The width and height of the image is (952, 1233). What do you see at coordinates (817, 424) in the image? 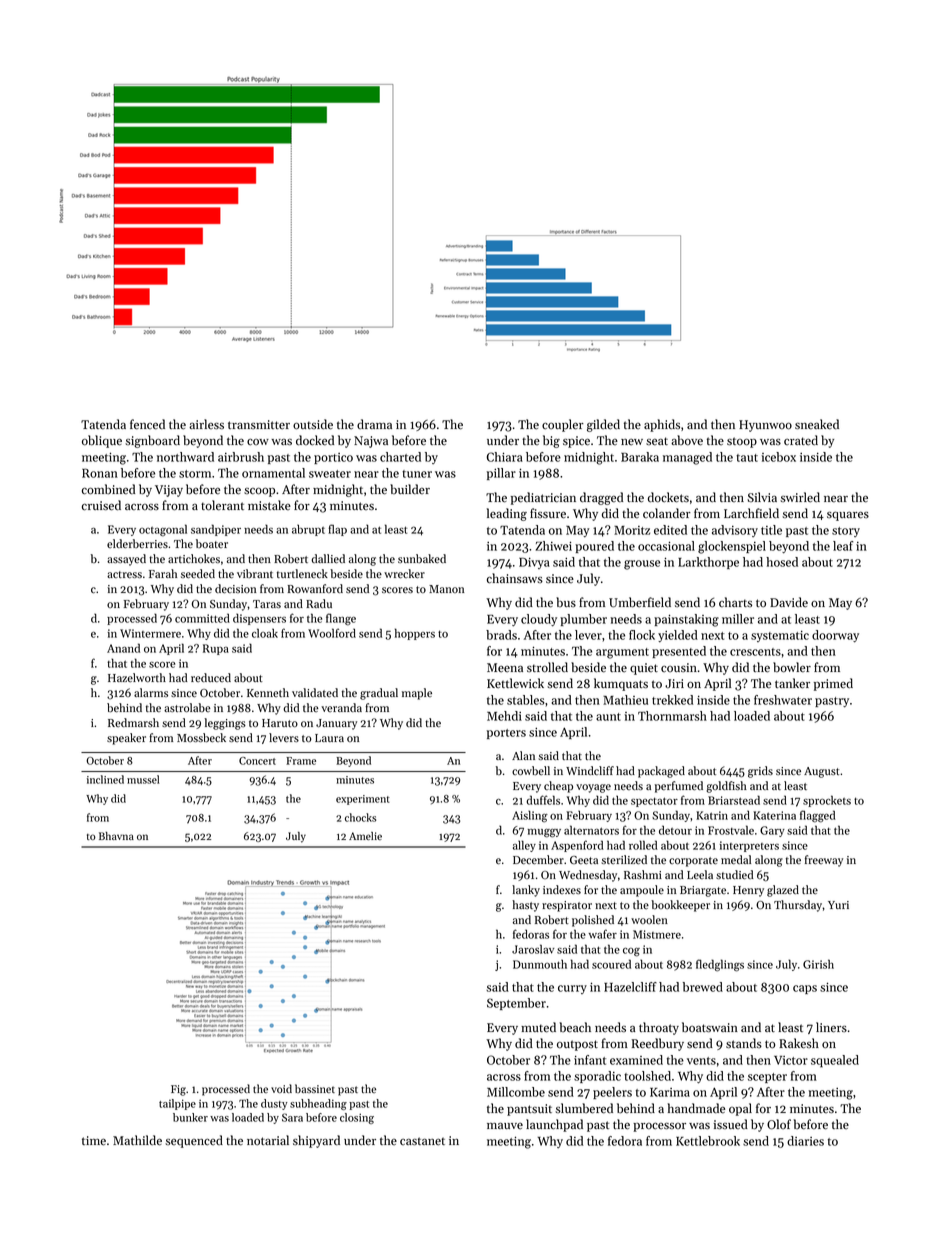
I see `sneaked` at bounding box center [817, 424].
